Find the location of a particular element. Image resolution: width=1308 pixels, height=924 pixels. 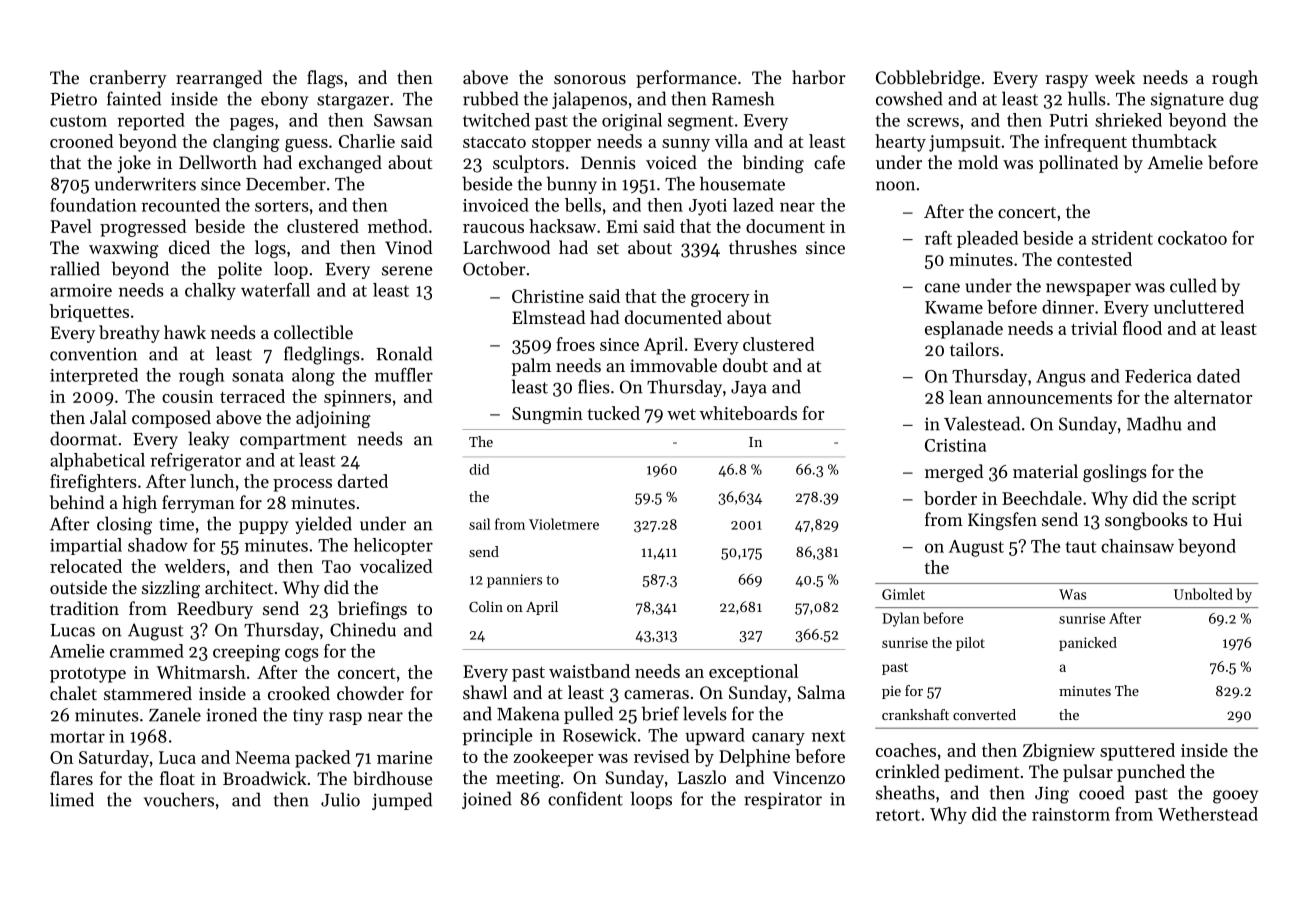

cousin is located at coordinates (187, 396).
